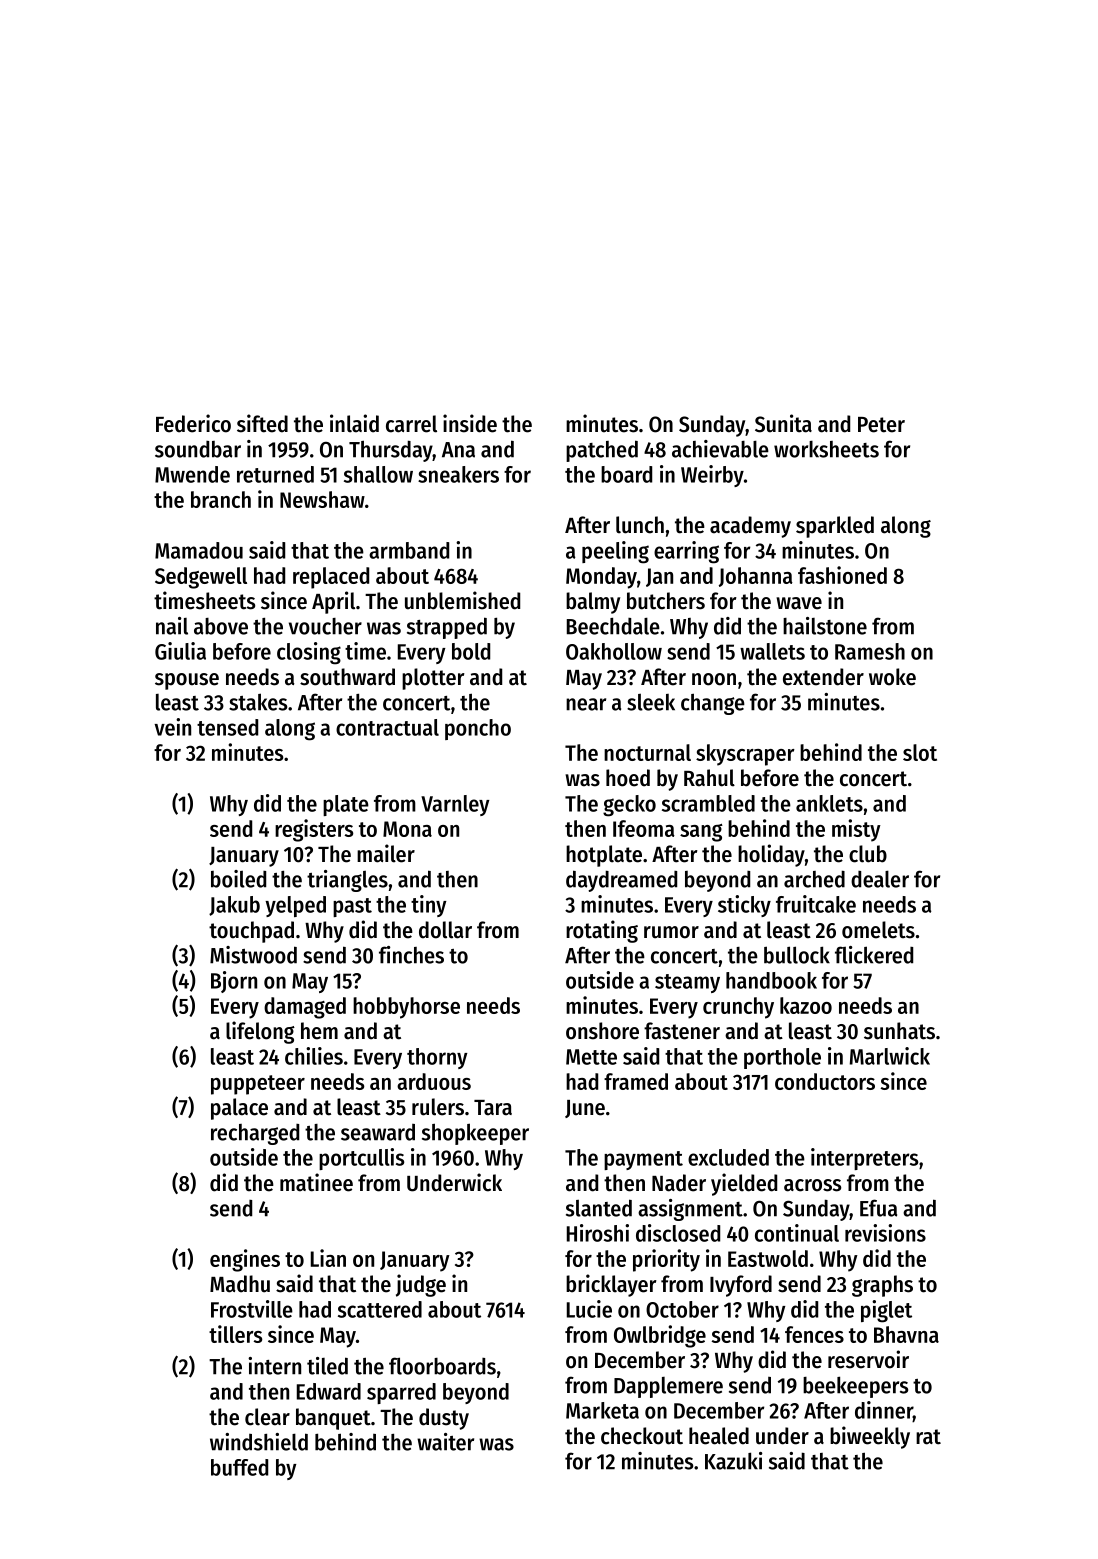 Image resolution: width=1098 pixels, height=1559 pixels. I want to click on Jakub, so click(234, 906).
